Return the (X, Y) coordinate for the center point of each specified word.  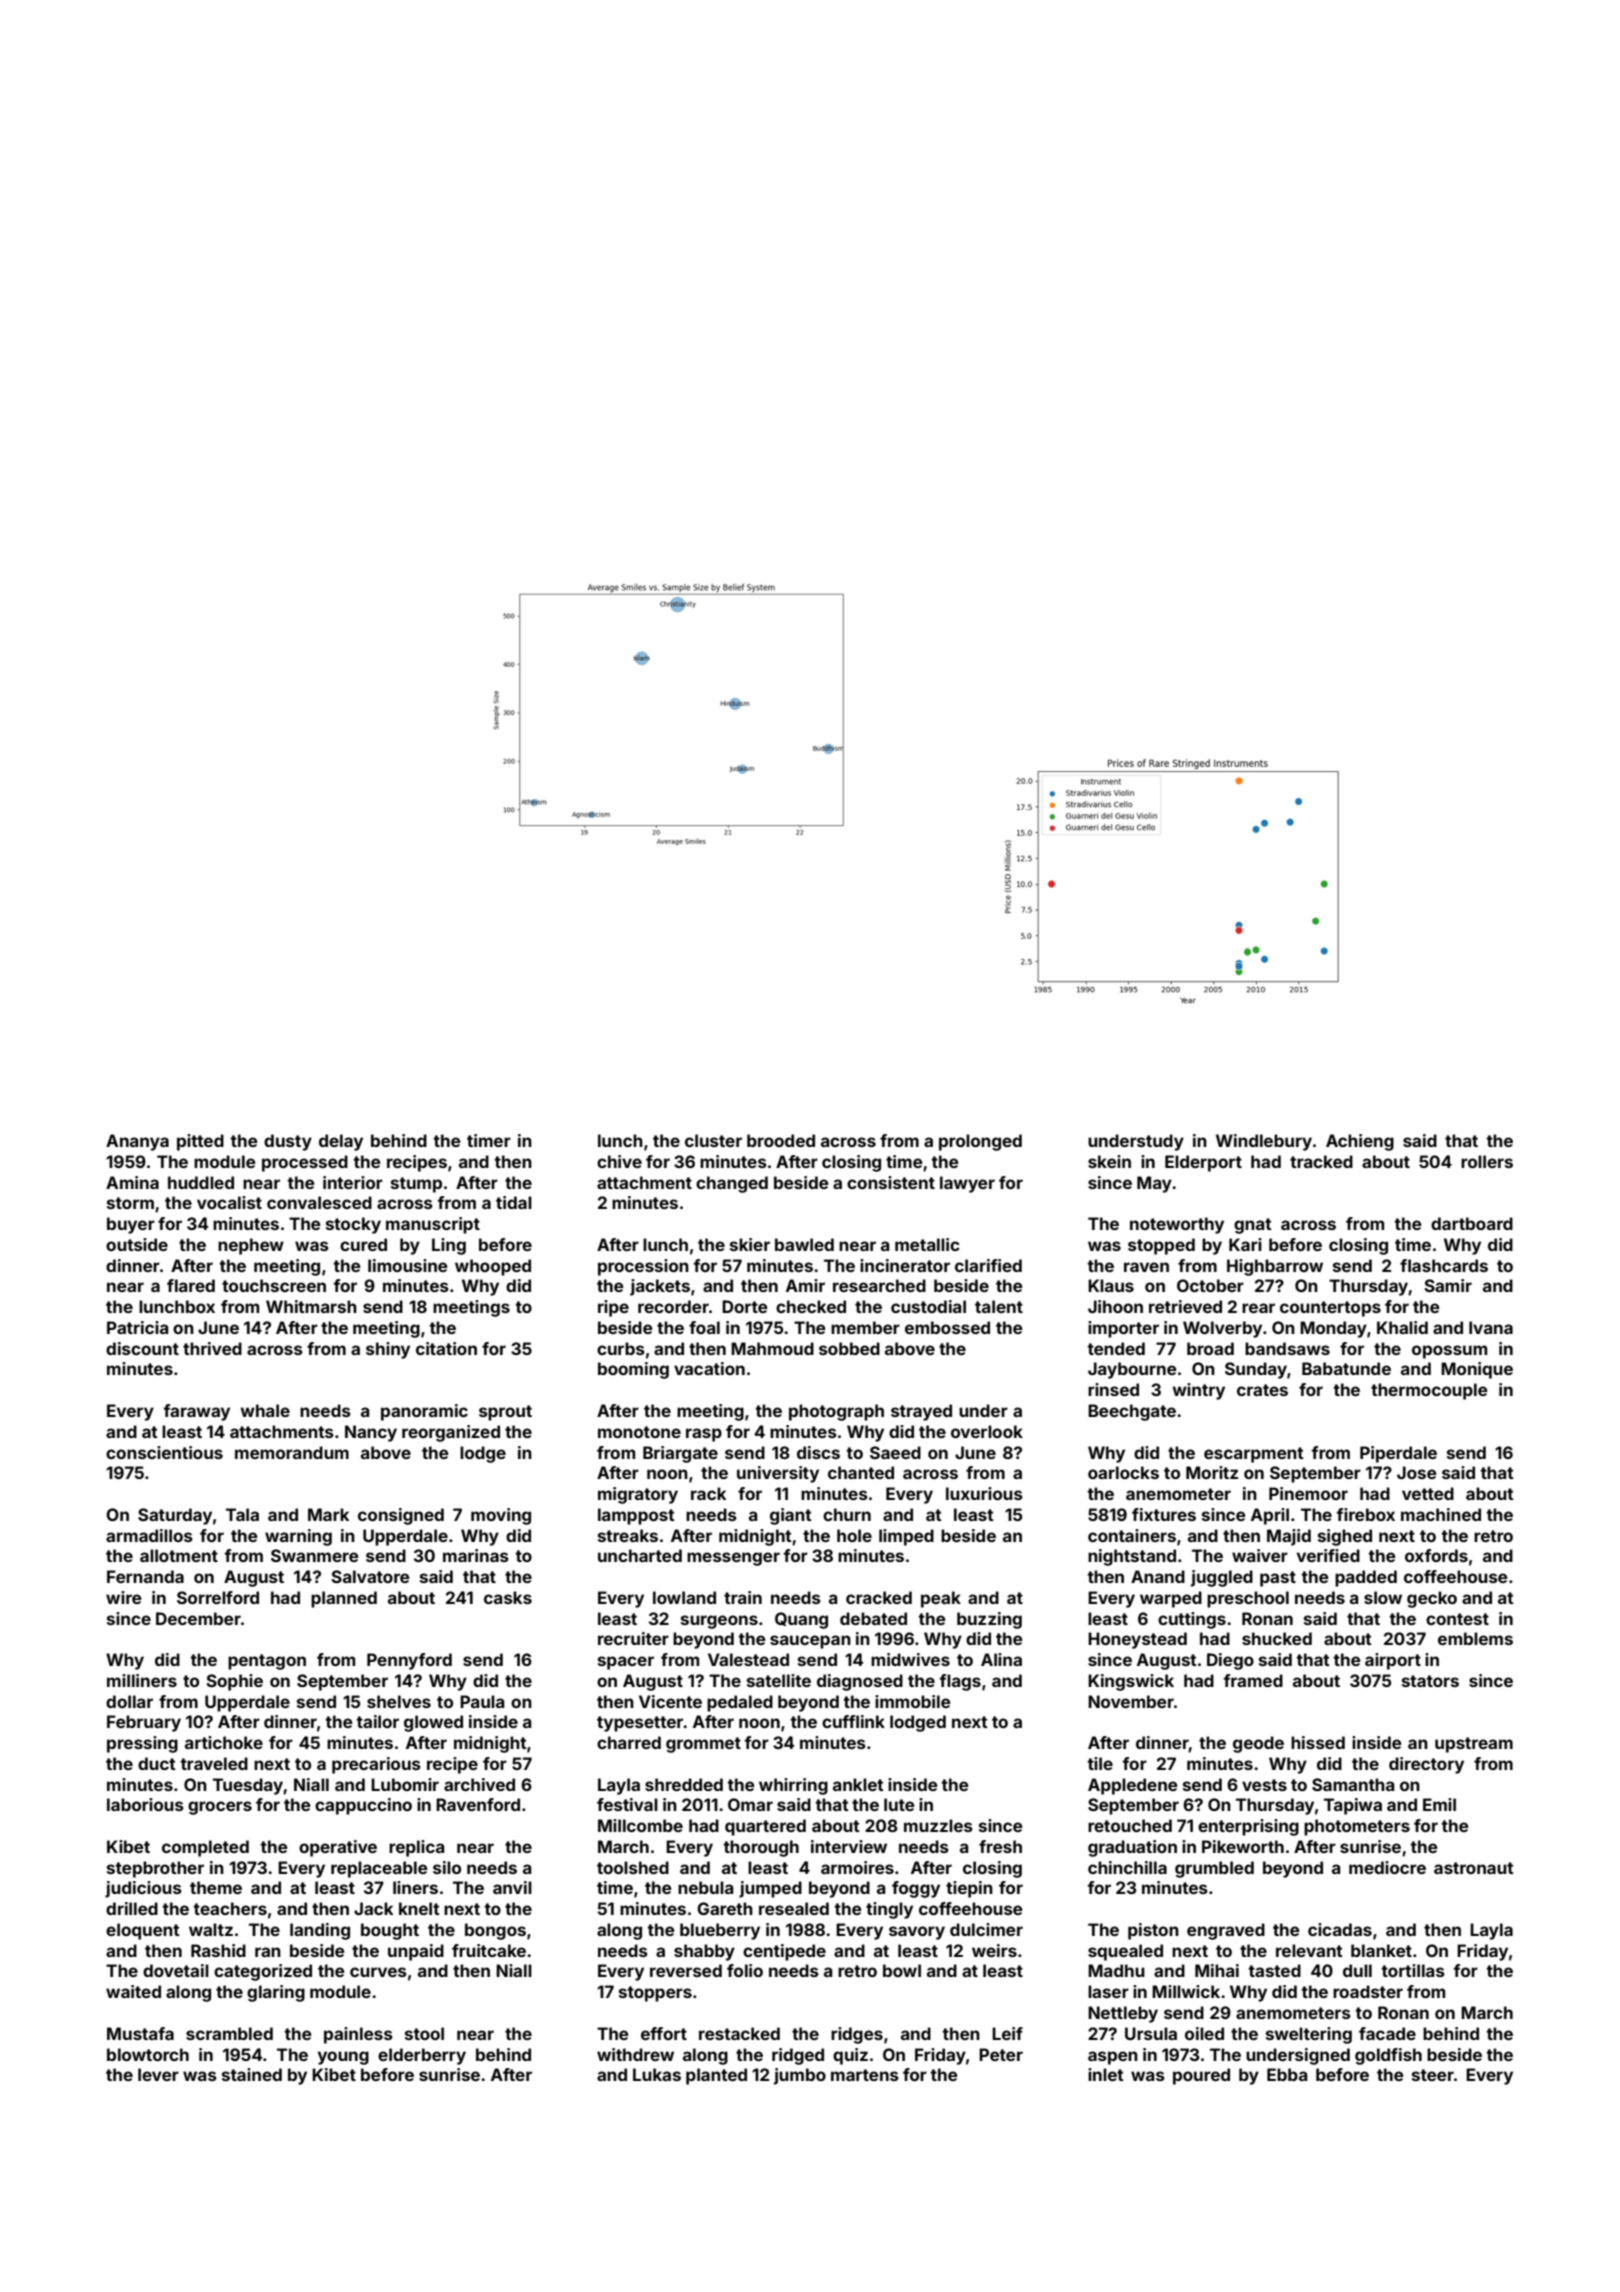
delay (341, 1142)
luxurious (984, 1493)
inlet (1106, 2074)
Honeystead (1137, 1640)
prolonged (980, 1142)
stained (252, 2074)
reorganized (451, 1433)
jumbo (800, 2076)
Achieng (1360, 1142)
